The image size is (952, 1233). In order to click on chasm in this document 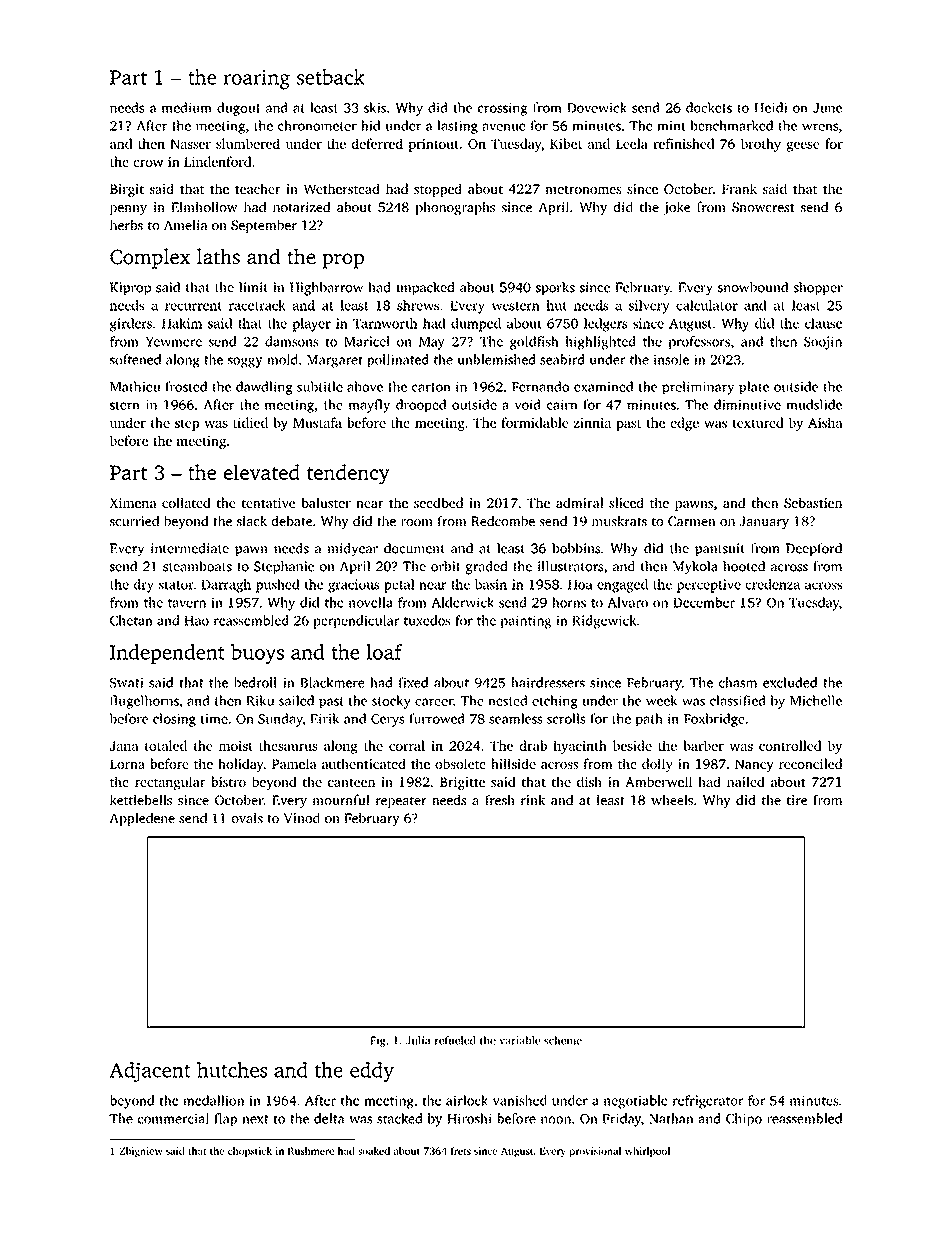, I will do `click(738, 682)`.
